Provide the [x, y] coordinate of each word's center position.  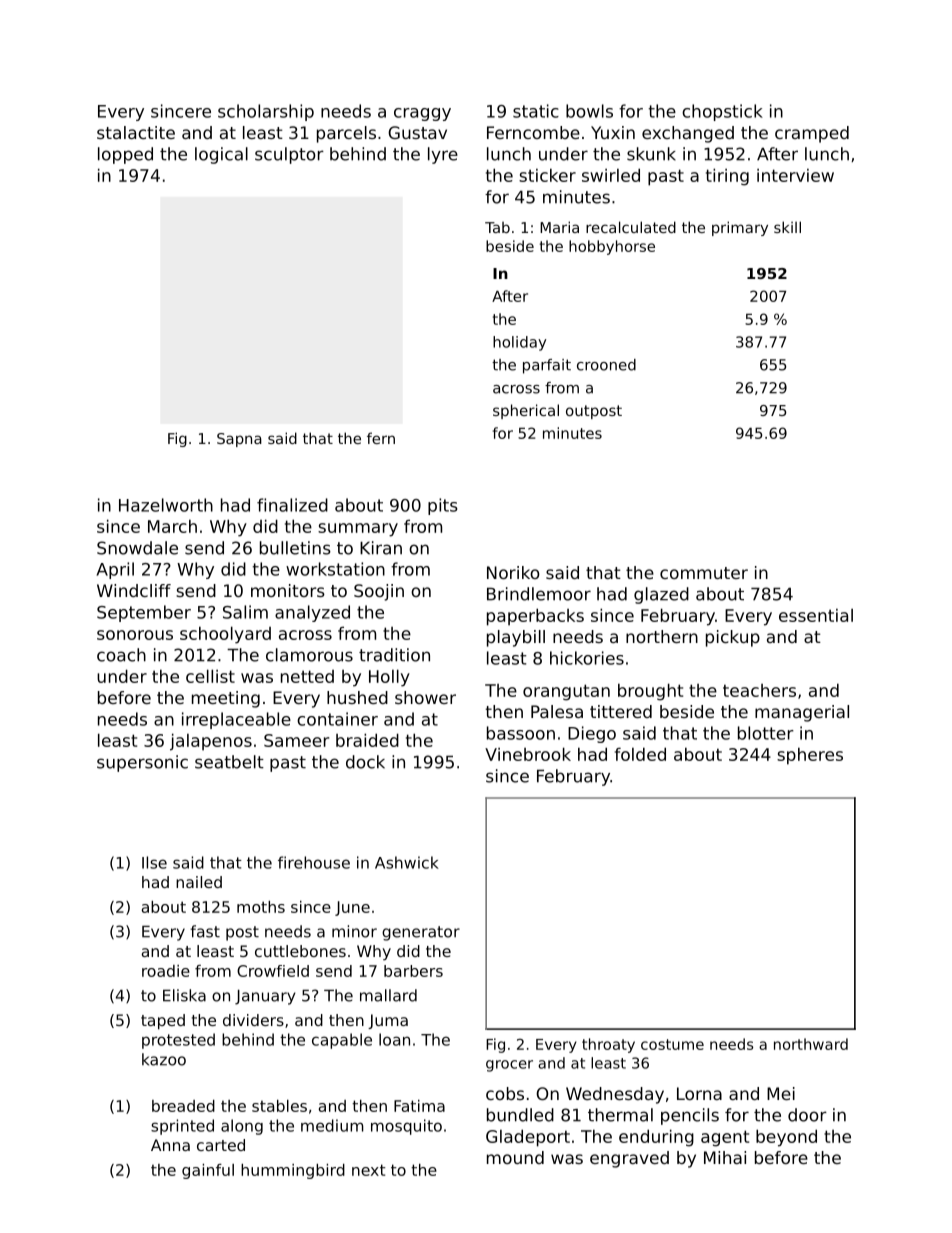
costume [672, 1044]
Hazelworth [166, 505]
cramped [812, 134]
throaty [608, 1045]
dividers [253, 1020]
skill [787, 227]
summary [358, 530]
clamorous [309, 655]
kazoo [164, 1059]
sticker [547, 175]
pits [443, 506]
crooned [606, 365]
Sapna [239, 440]
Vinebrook [528, 754]
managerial [802, 713]
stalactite [136, 132]
